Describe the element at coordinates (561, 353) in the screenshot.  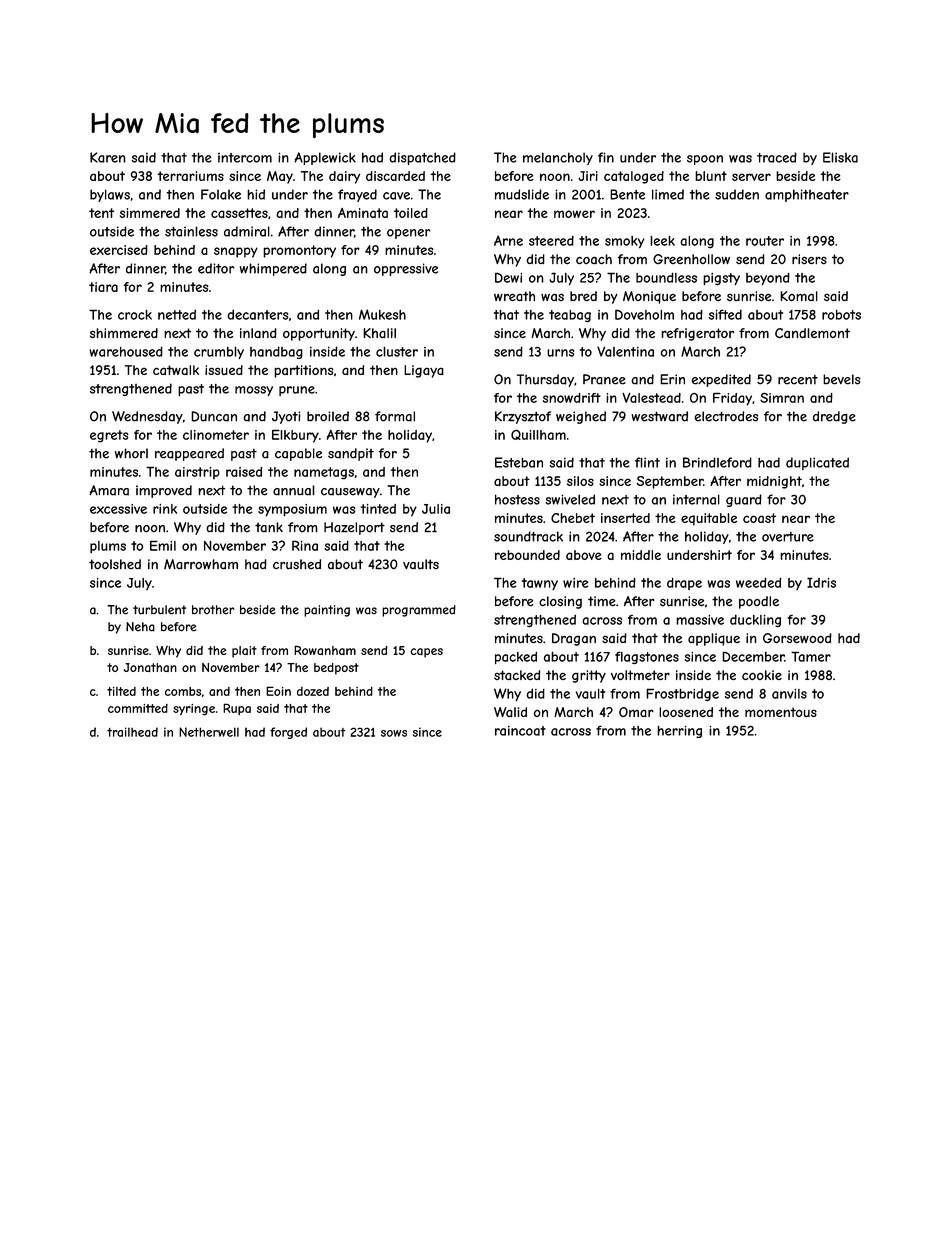
I see `urns` at that location.
